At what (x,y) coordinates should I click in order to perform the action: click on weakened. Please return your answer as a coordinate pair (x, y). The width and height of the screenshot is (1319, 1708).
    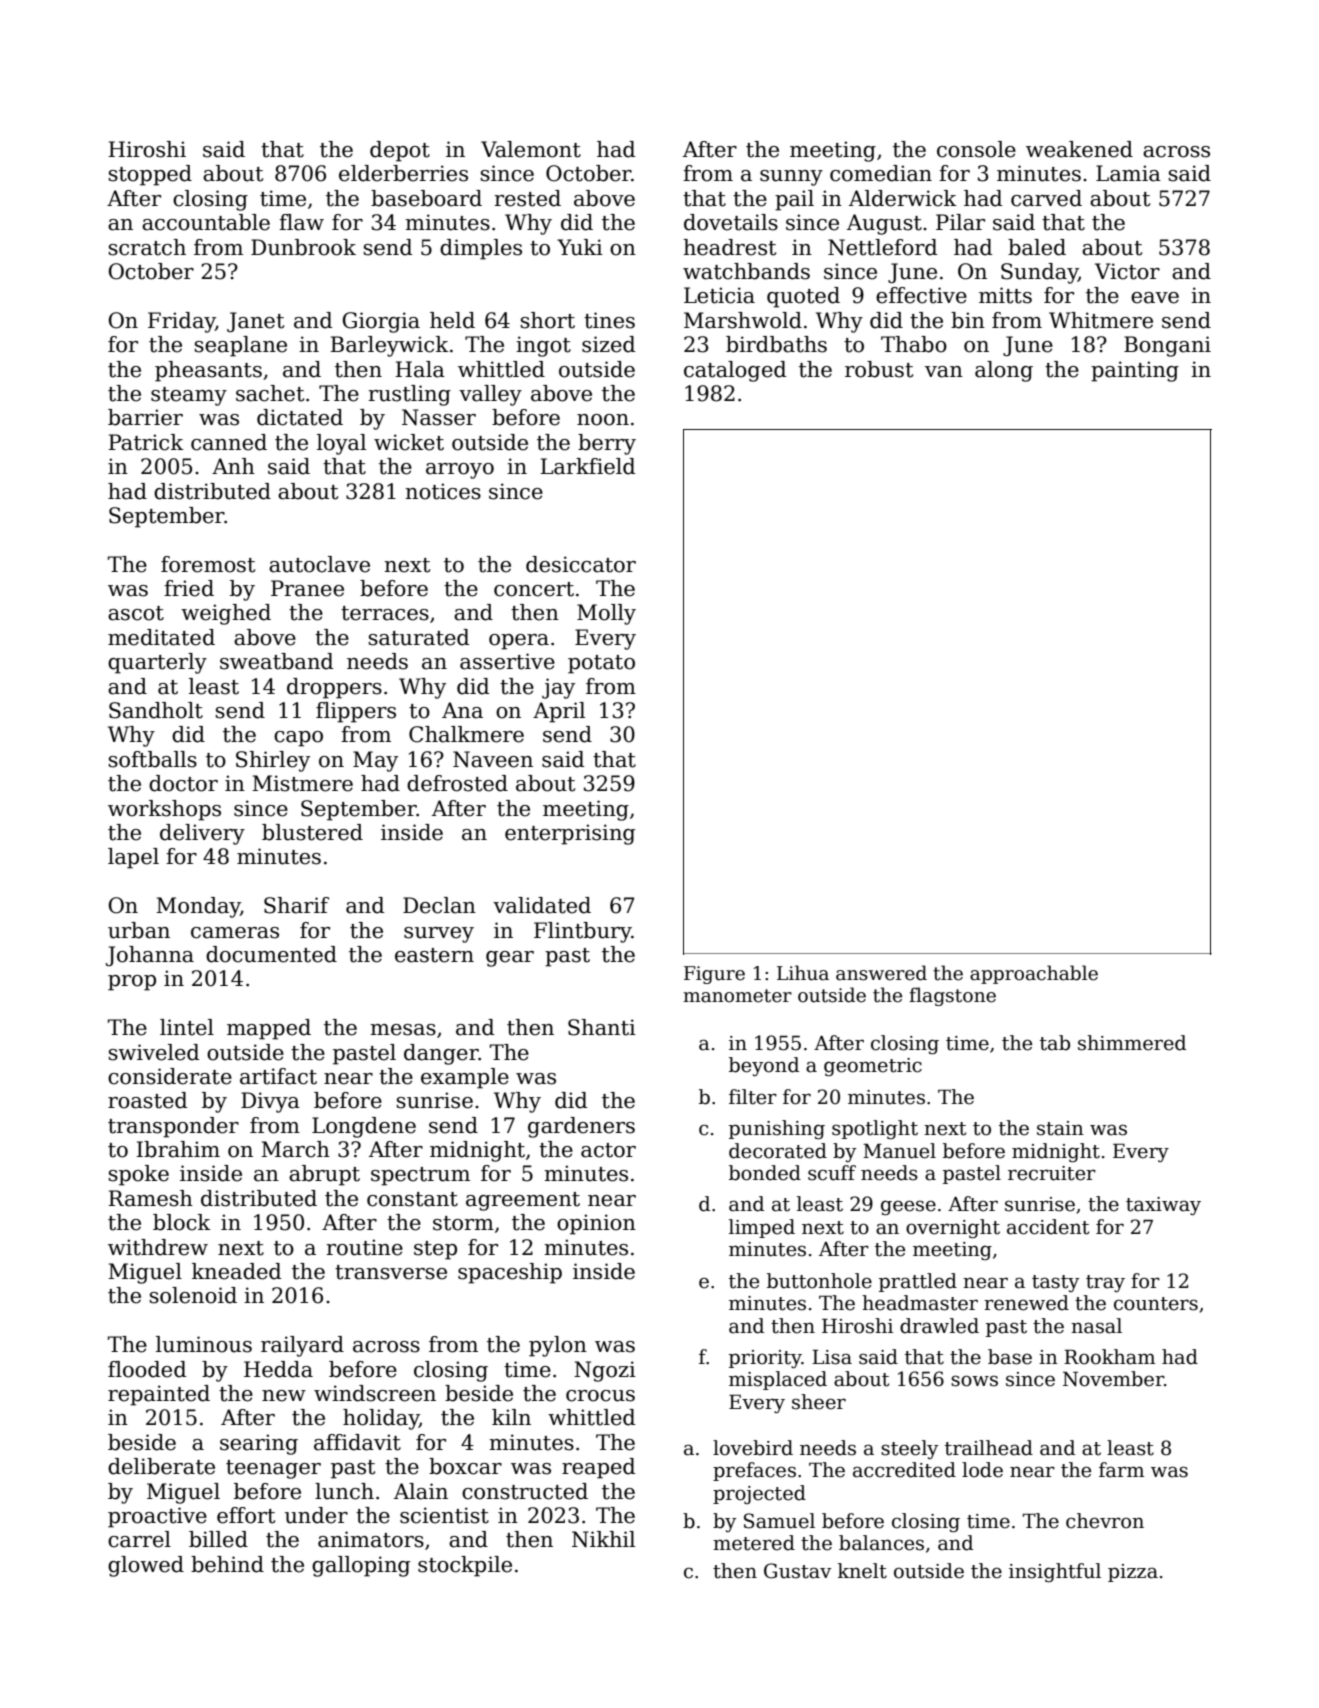
    Looking at the image, I should click on (1079, 149).
